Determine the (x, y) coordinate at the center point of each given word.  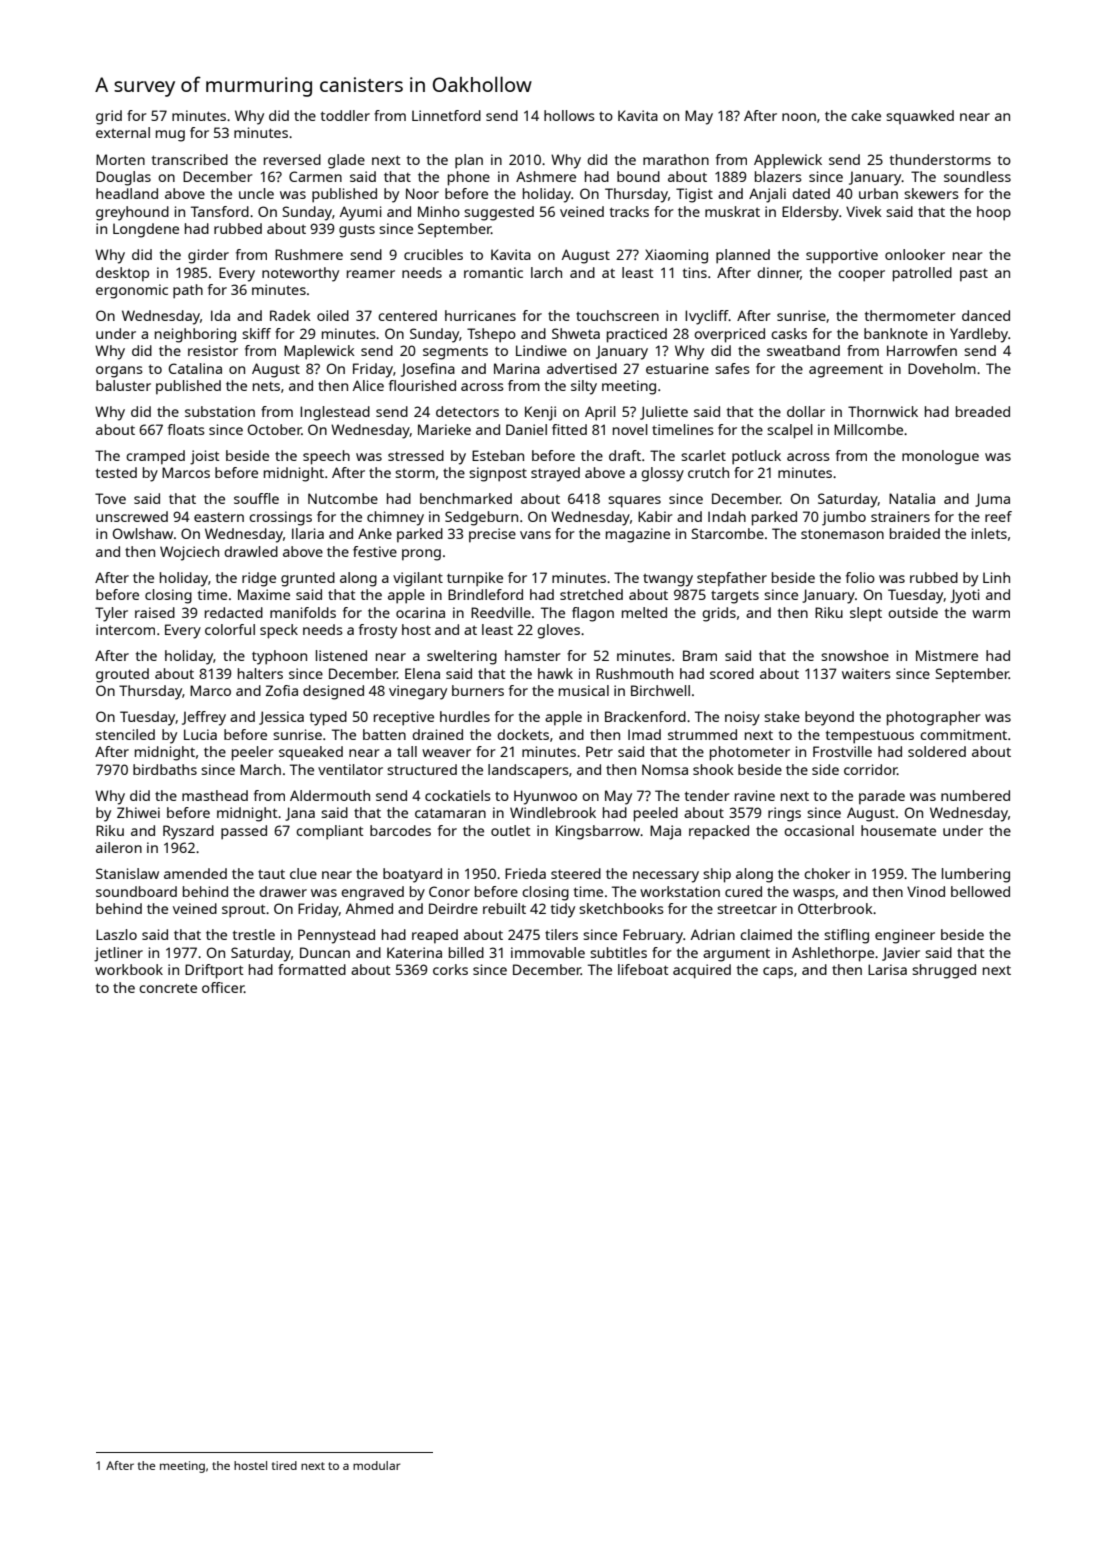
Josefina (428, 370)
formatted (312, 969)
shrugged (944, 971)
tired (284, 1465)
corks (450, 969)
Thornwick (883, 411)
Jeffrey (204, 718)
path (188, 291)
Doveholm (942, 368)
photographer (934, 718)
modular (377, 1465)
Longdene (146, 230)
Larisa (887, 969)
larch (546, 272)
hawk (555, 673)
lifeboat (643, 969)
